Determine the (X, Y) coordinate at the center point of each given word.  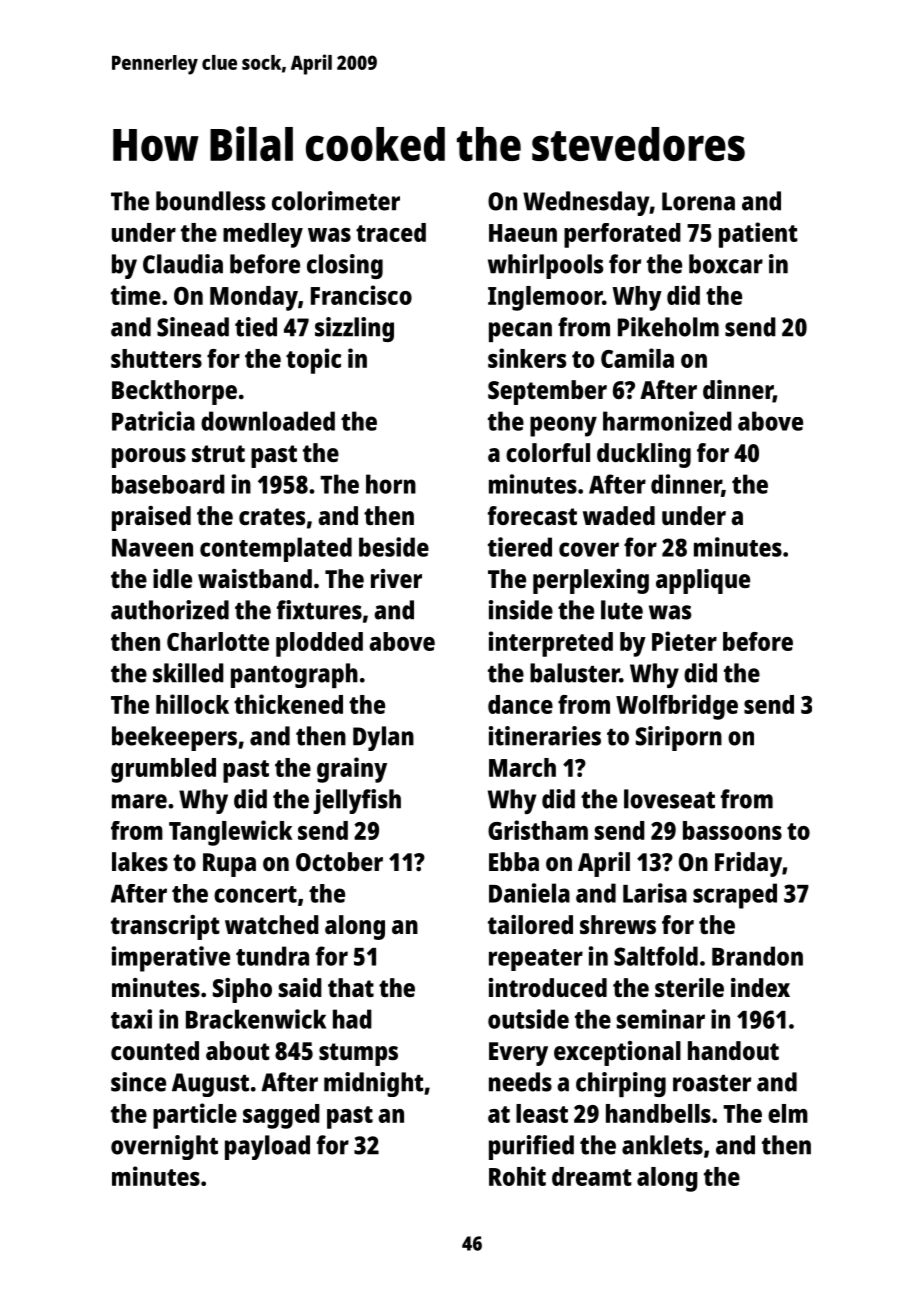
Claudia (183, 264)
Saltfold (656, 956)
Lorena (698, 201)
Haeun (523, 233)
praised (151, 518)
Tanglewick (230, 833)
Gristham (538, 830)
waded (619, 515)
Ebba (514, 861)
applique (703, 581)
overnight (164, 1147)
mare (139, 801)
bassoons (732, 830)
